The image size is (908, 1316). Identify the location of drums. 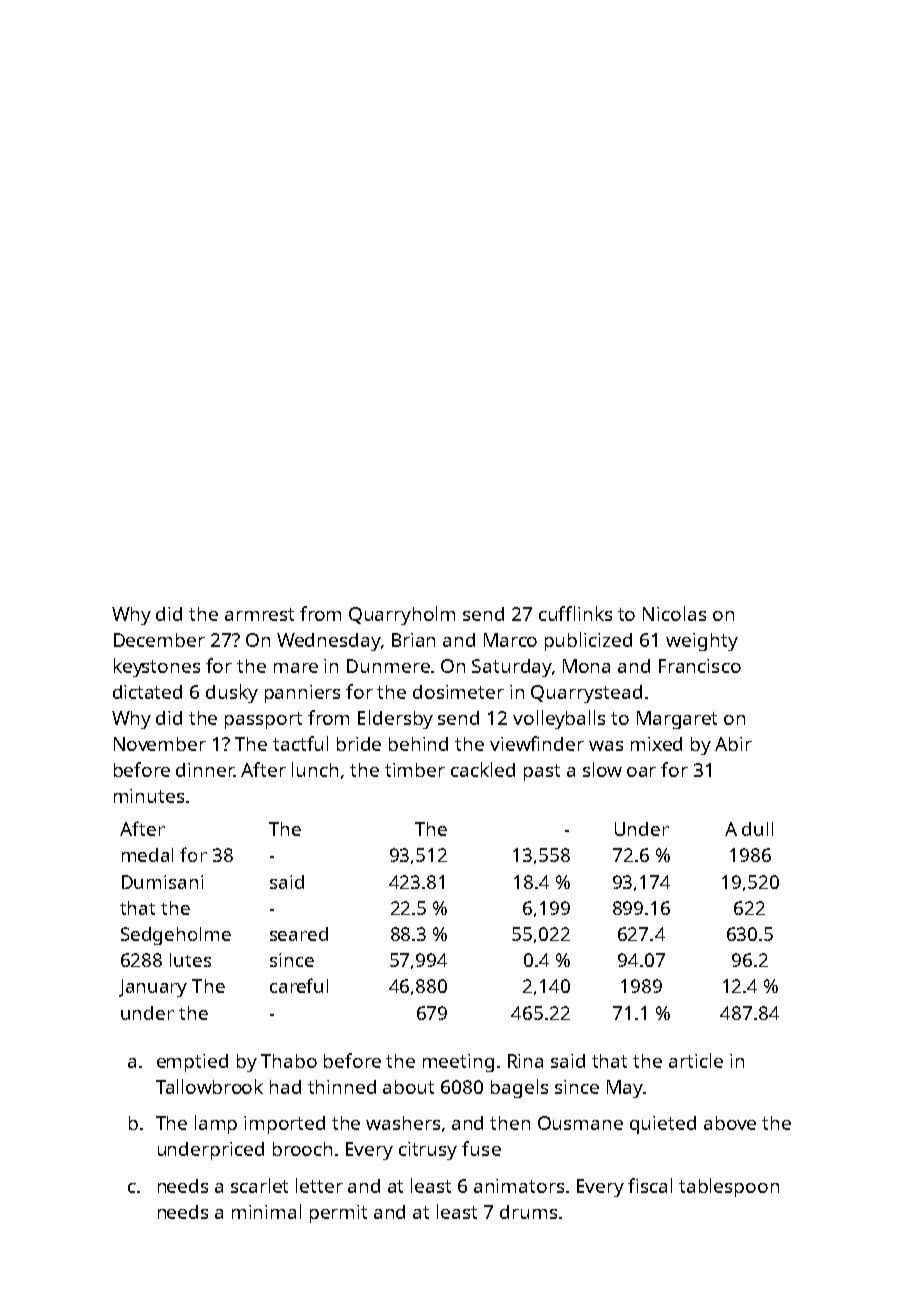
(528, 1212).
